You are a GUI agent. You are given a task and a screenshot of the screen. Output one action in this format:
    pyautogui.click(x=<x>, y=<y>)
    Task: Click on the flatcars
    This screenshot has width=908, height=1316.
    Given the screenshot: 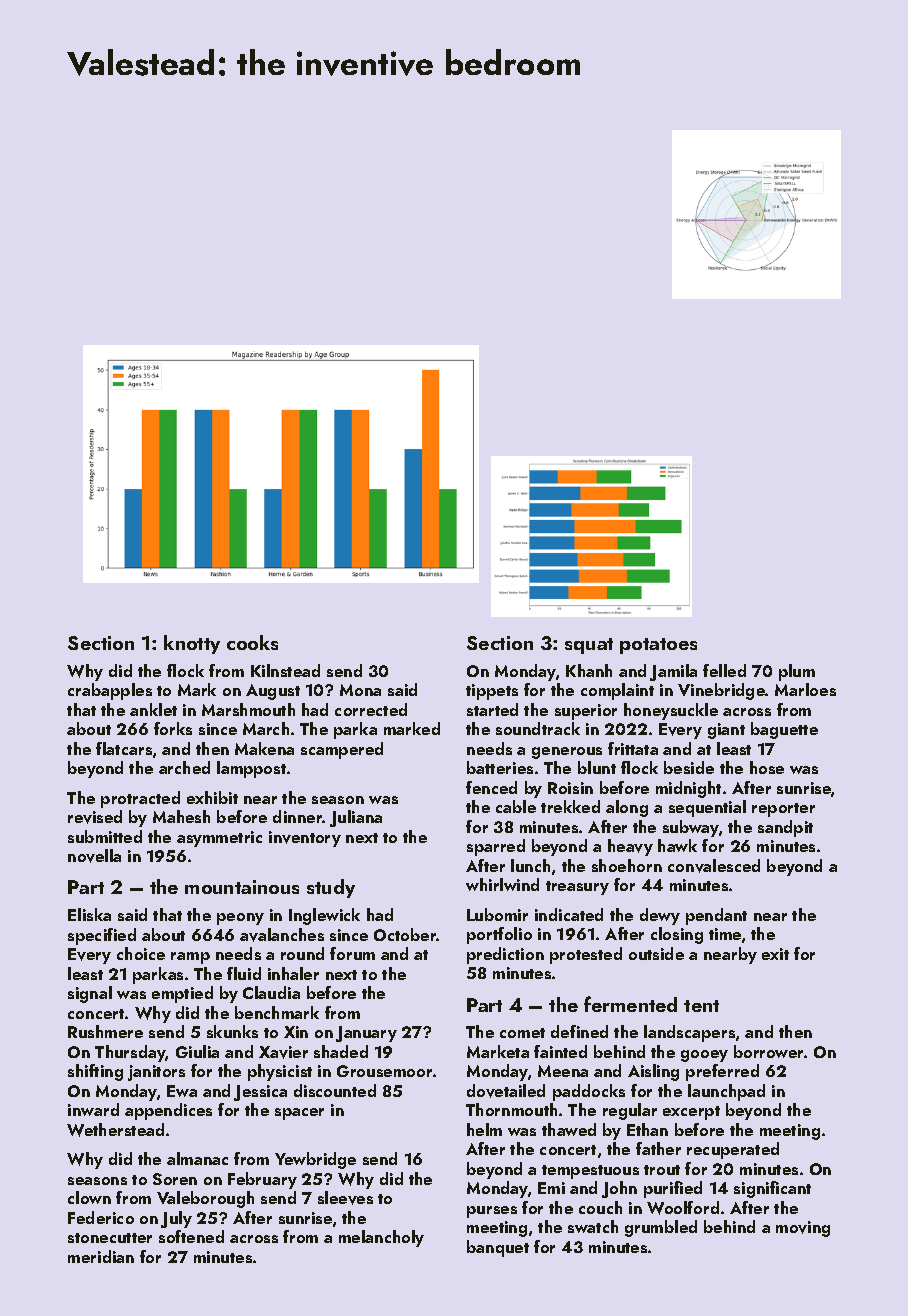 What is the action you would take?
    pyautogui.click(x=124, y=748)
